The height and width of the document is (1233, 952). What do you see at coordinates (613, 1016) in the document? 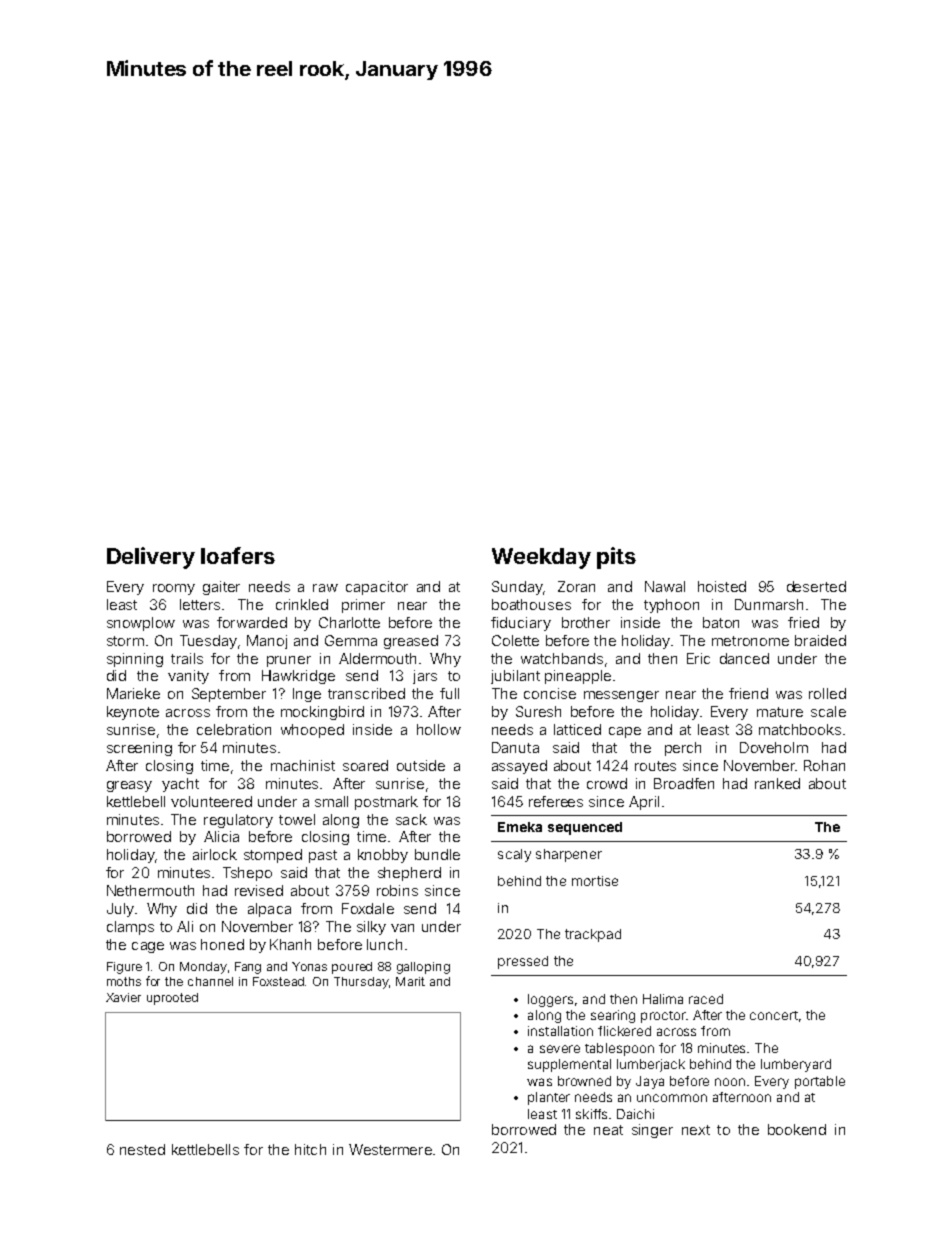
I see `searing` at bounding box center [613, 1016].
